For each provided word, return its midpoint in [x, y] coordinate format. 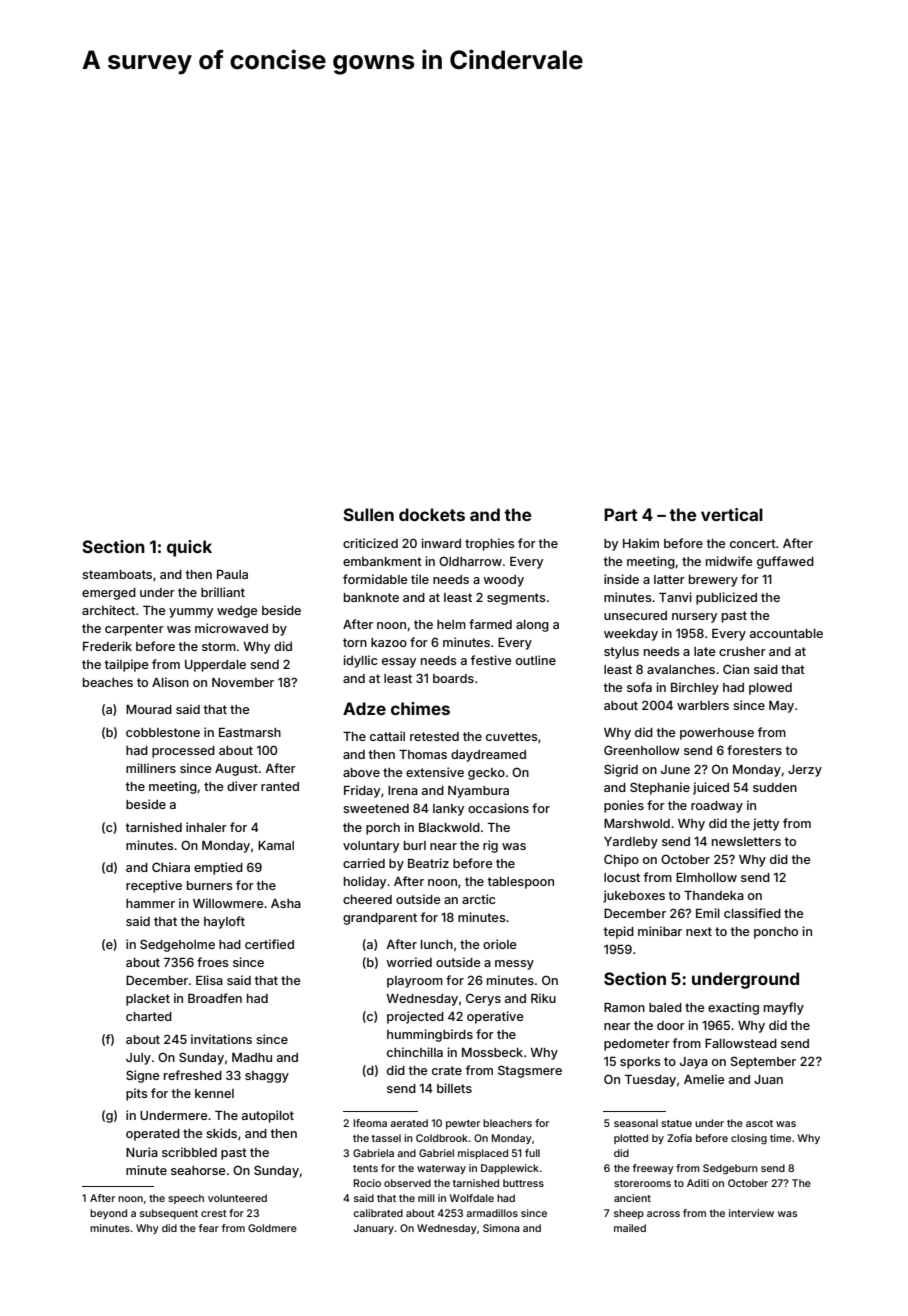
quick [189, 548]
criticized [370, 543]
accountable [786, 633]
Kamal [276, 845]
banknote [371, 597]
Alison [170, 682]
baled [665, 1007]
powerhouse [717, 734]
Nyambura [478, 792]
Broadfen [215, 998]
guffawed [785, 562]
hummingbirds [430, 1035]
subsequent [169, 1214]
